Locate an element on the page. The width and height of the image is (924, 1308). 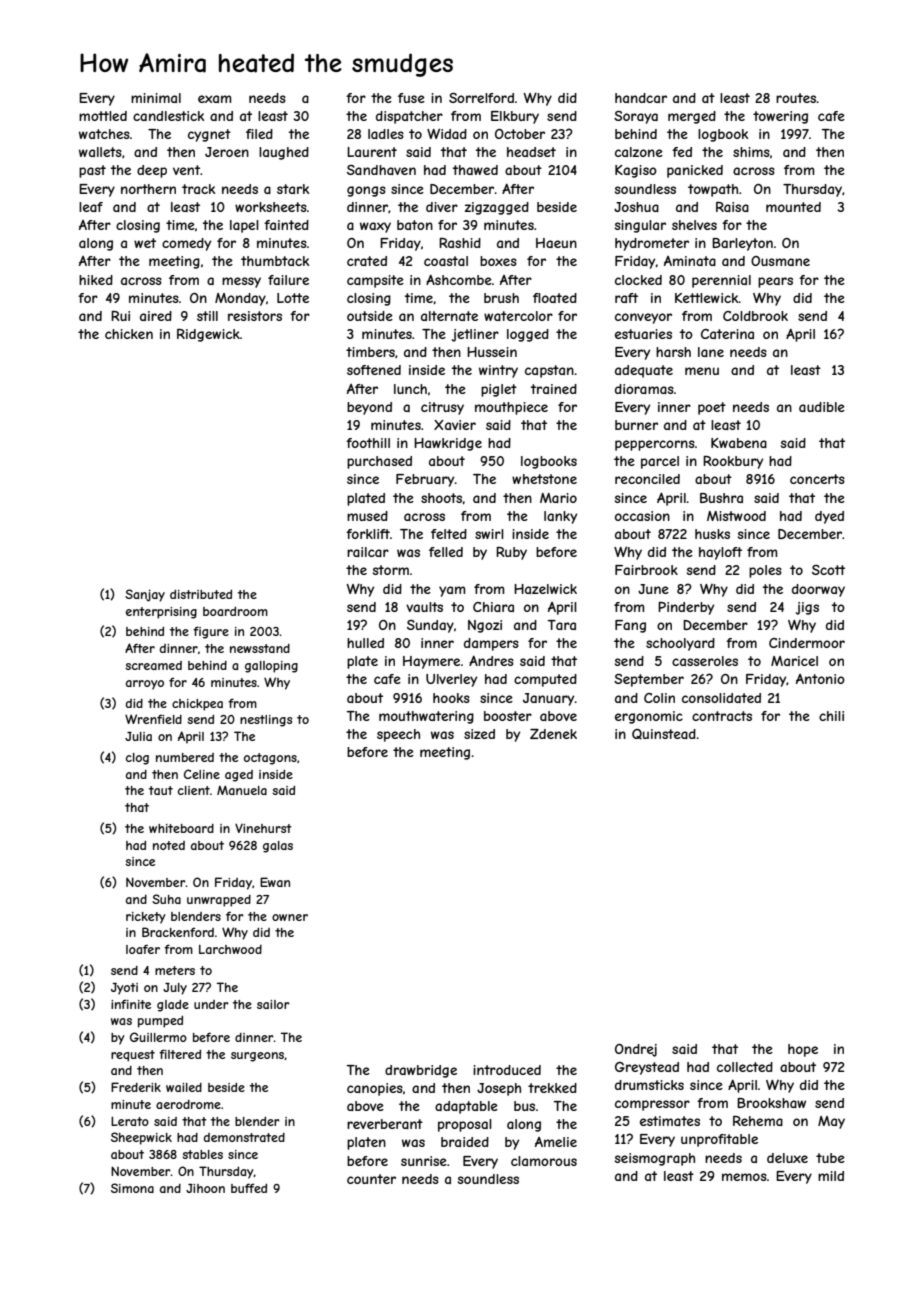
poles is located at coordinates (765, 571).
